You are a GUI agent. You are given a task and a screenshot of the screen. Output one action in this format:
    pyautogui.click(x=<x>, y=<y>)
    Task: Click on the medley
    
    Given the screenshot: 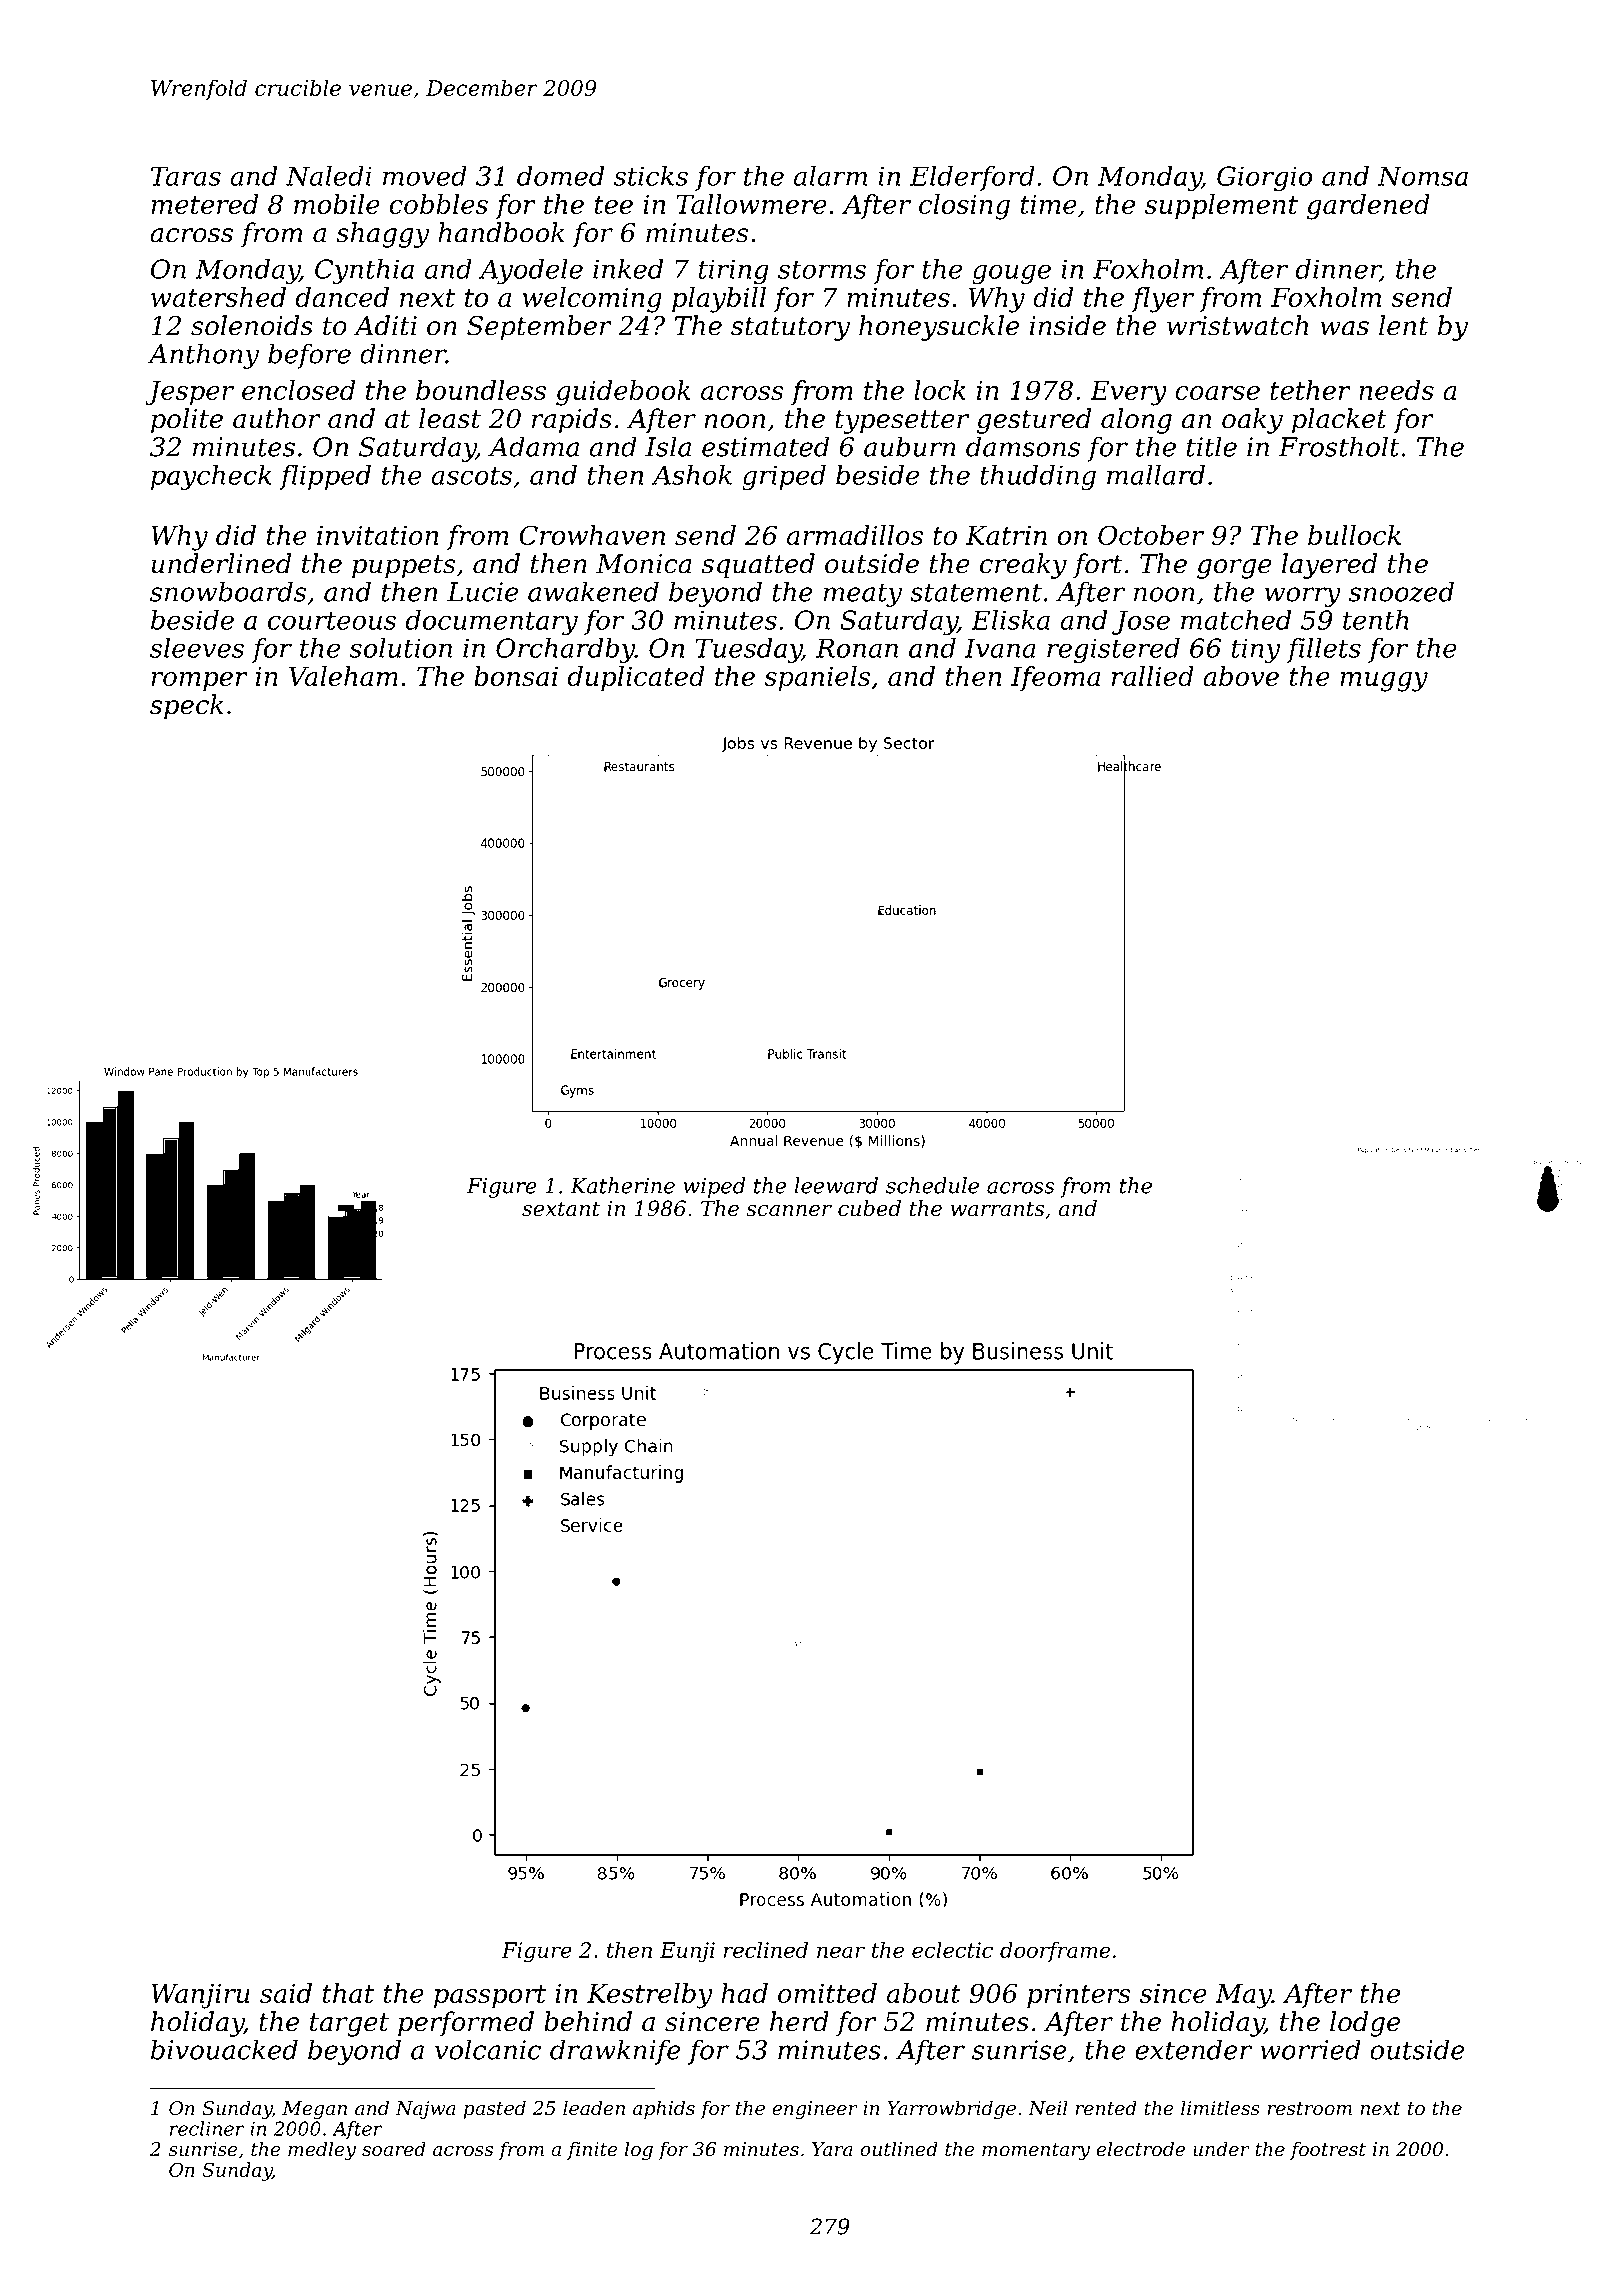 What is the action you would take?
    pyautogui.click(x=322, y=2151)
